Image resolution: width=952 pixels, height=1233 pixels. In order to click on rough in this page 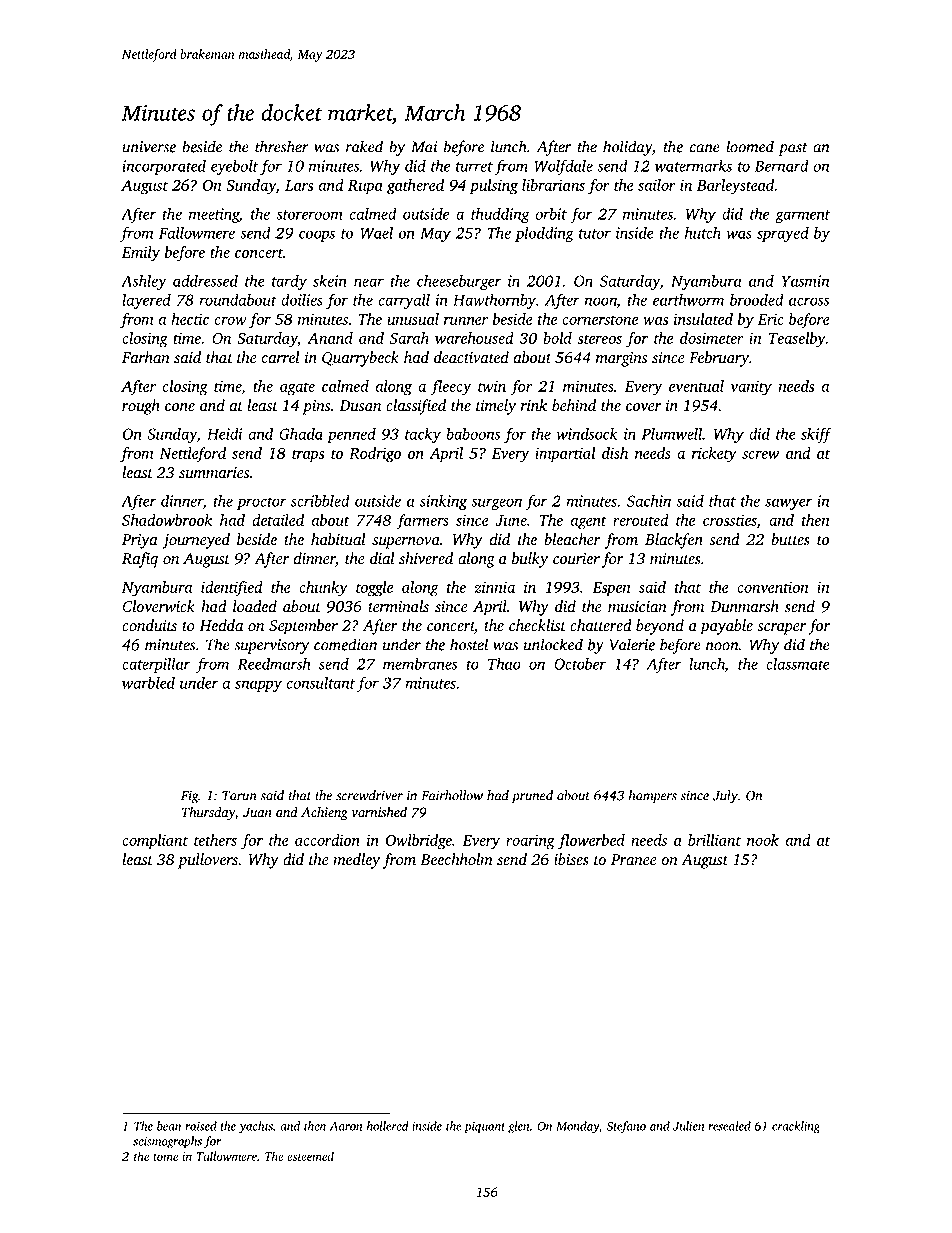, I will do `click(141, 407)`.
